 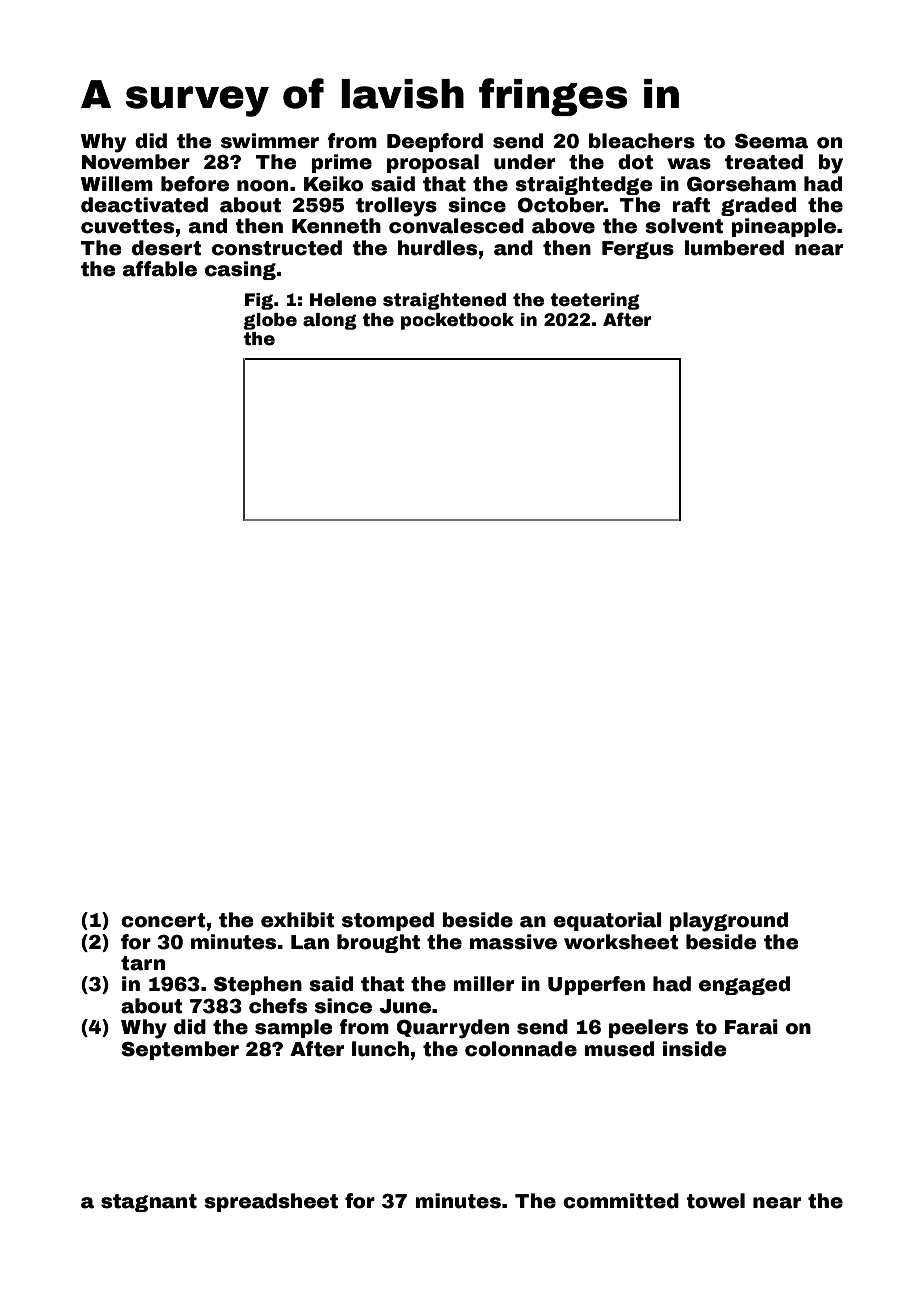 What do you see at coordinates (457, 321) in the image?
I see `pocketbook` at bounding box center [457, 321].
